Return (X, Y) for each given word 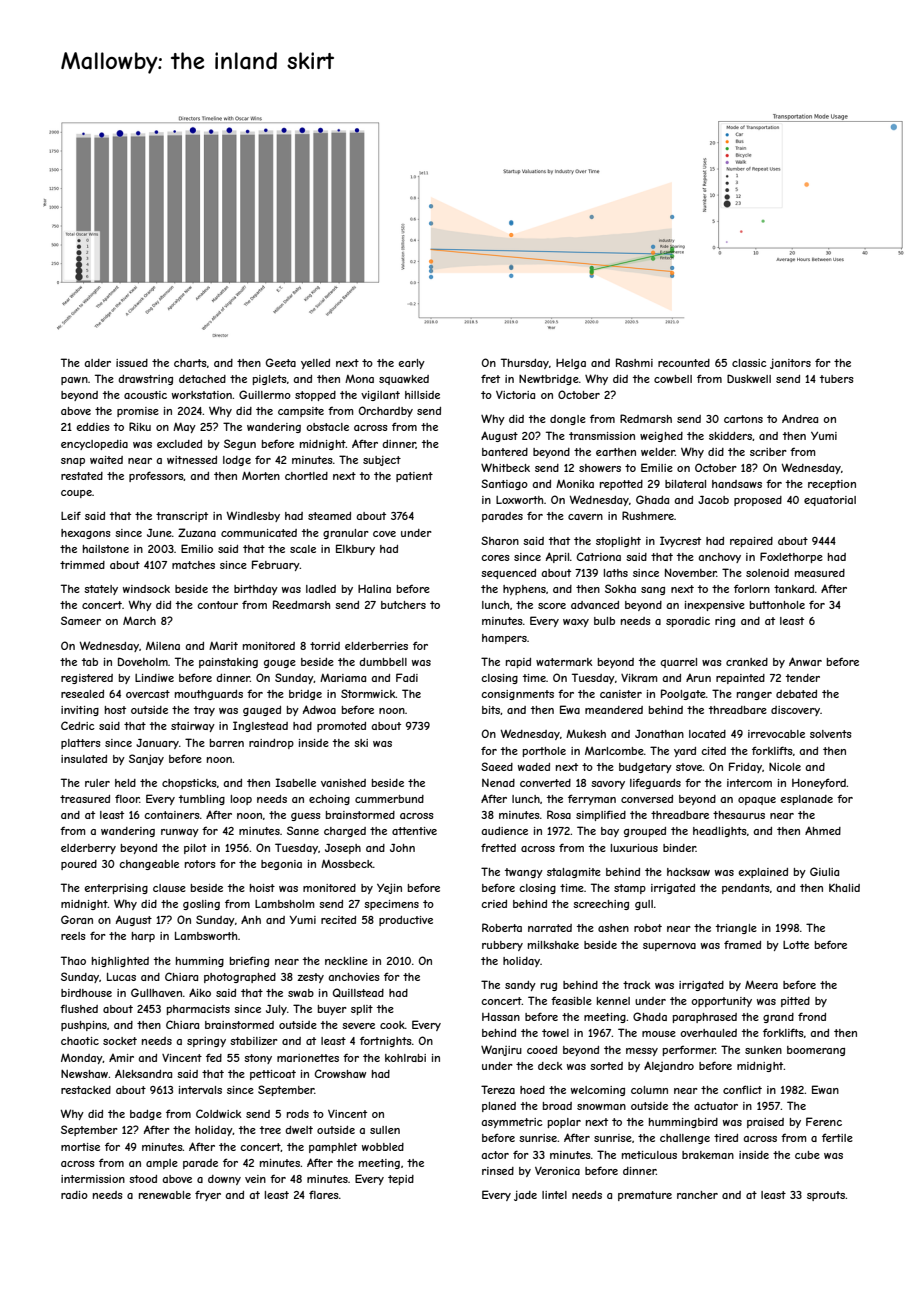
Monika (575, 484)
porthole (544, 752)
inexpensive (715, 606)
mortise (80, 1147)
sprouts (826, 1196)
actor (495, 1155)
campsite (301, 412)
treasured (85, 799)
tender (803, 678)
